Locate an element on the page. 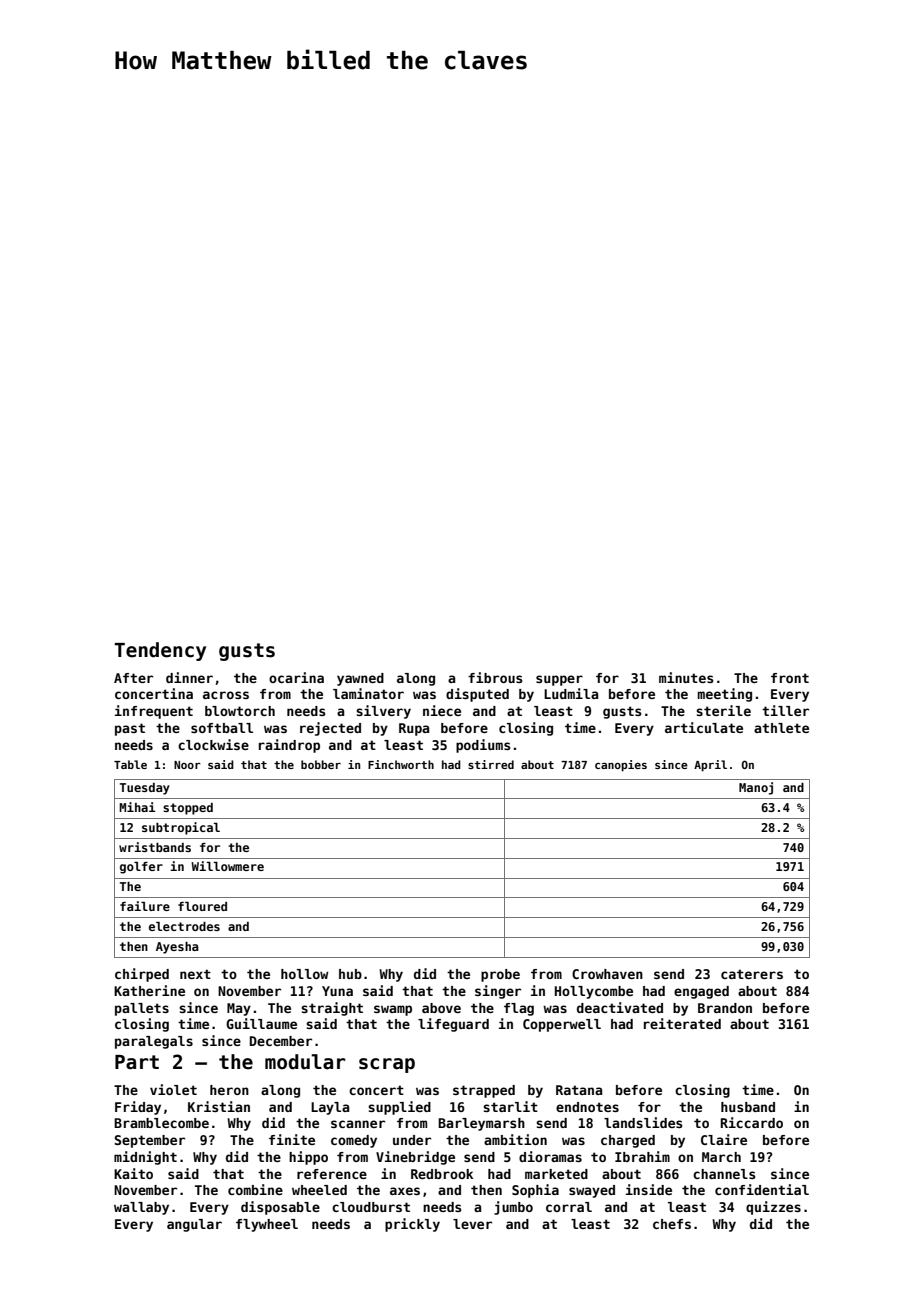 The height and width of the page is (1308, 924). Manoj is located at coordinates (756, 788).
